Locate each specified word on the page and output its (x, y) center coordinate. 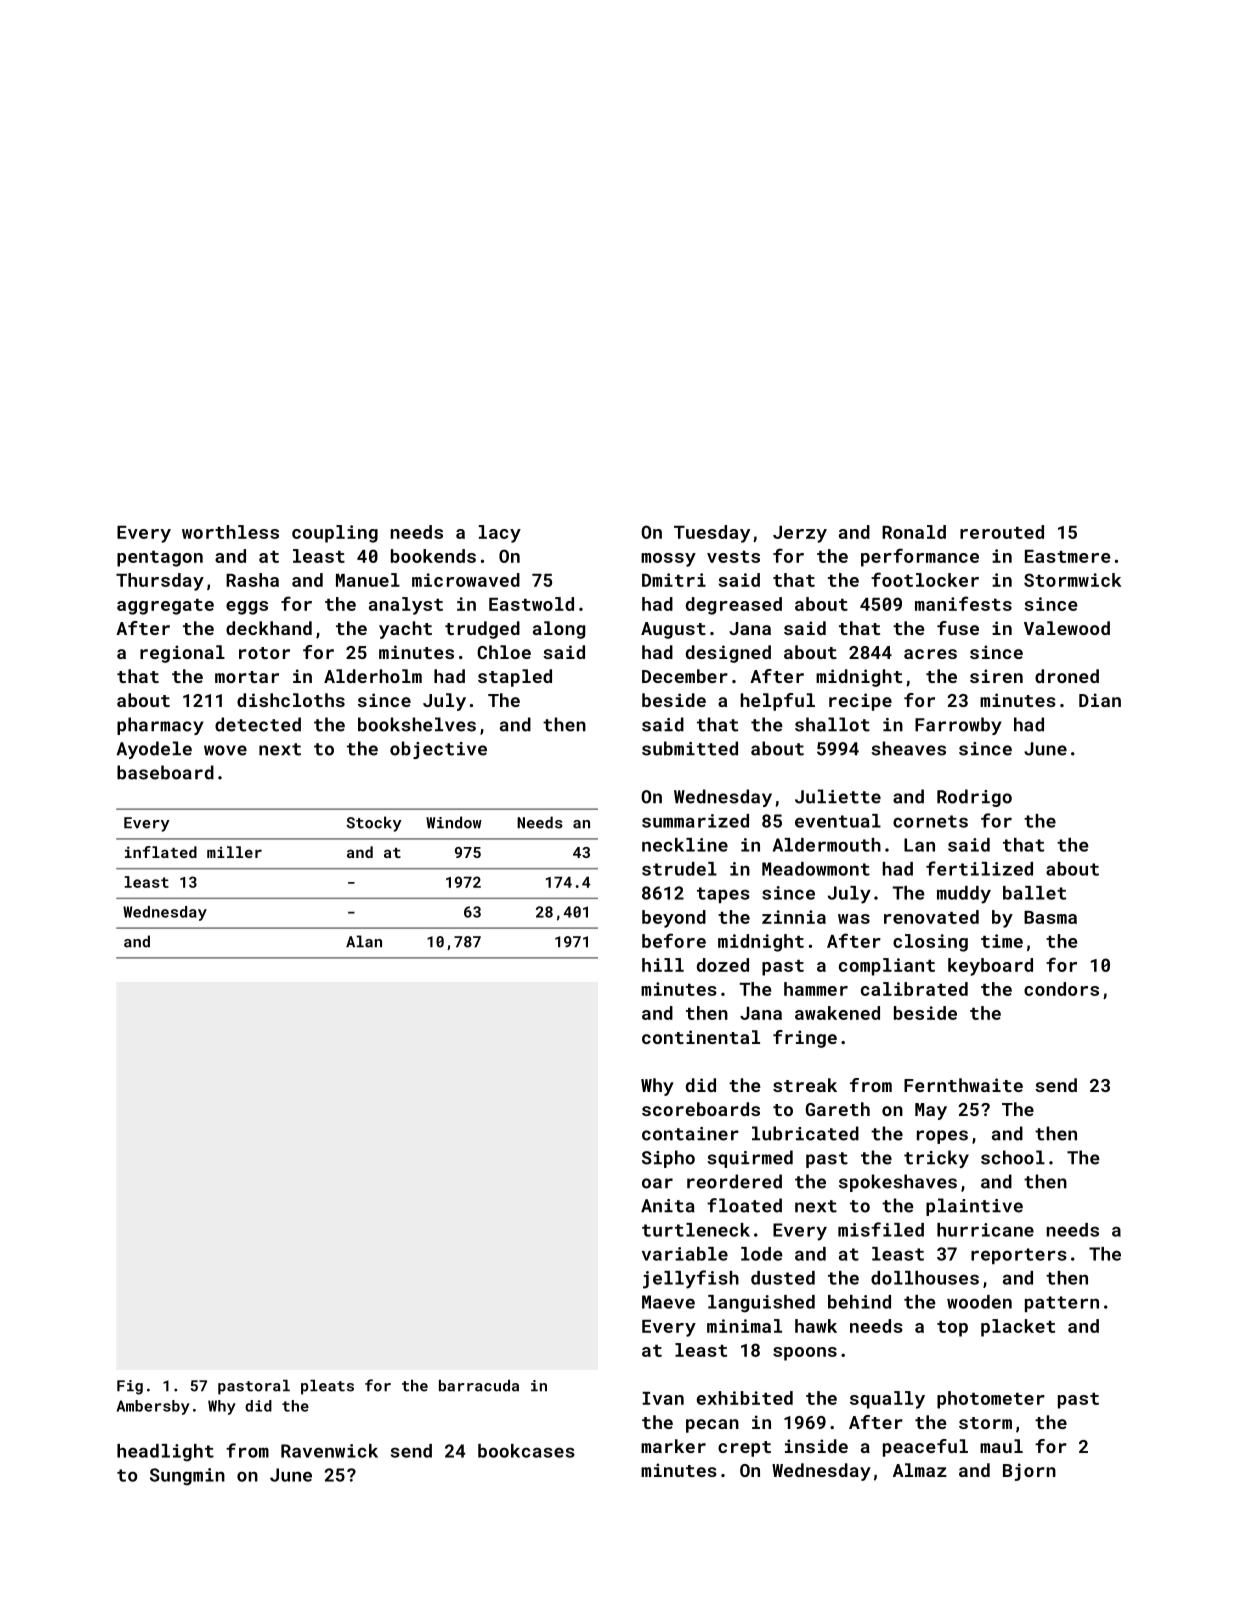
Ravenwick (329, 1451)
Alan (364, 941)
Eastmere (1068, 556)
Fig (130, 1387)
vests (733, 557)
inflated (161, 852)
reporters (1019, 1256)
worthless (230, 532)
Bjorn (1029, 1472)
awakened (837, 1013)
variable (685, 1254)
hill (663, 965)
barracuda (479, 1386)
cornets (930, 821)
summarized (695, 821)
